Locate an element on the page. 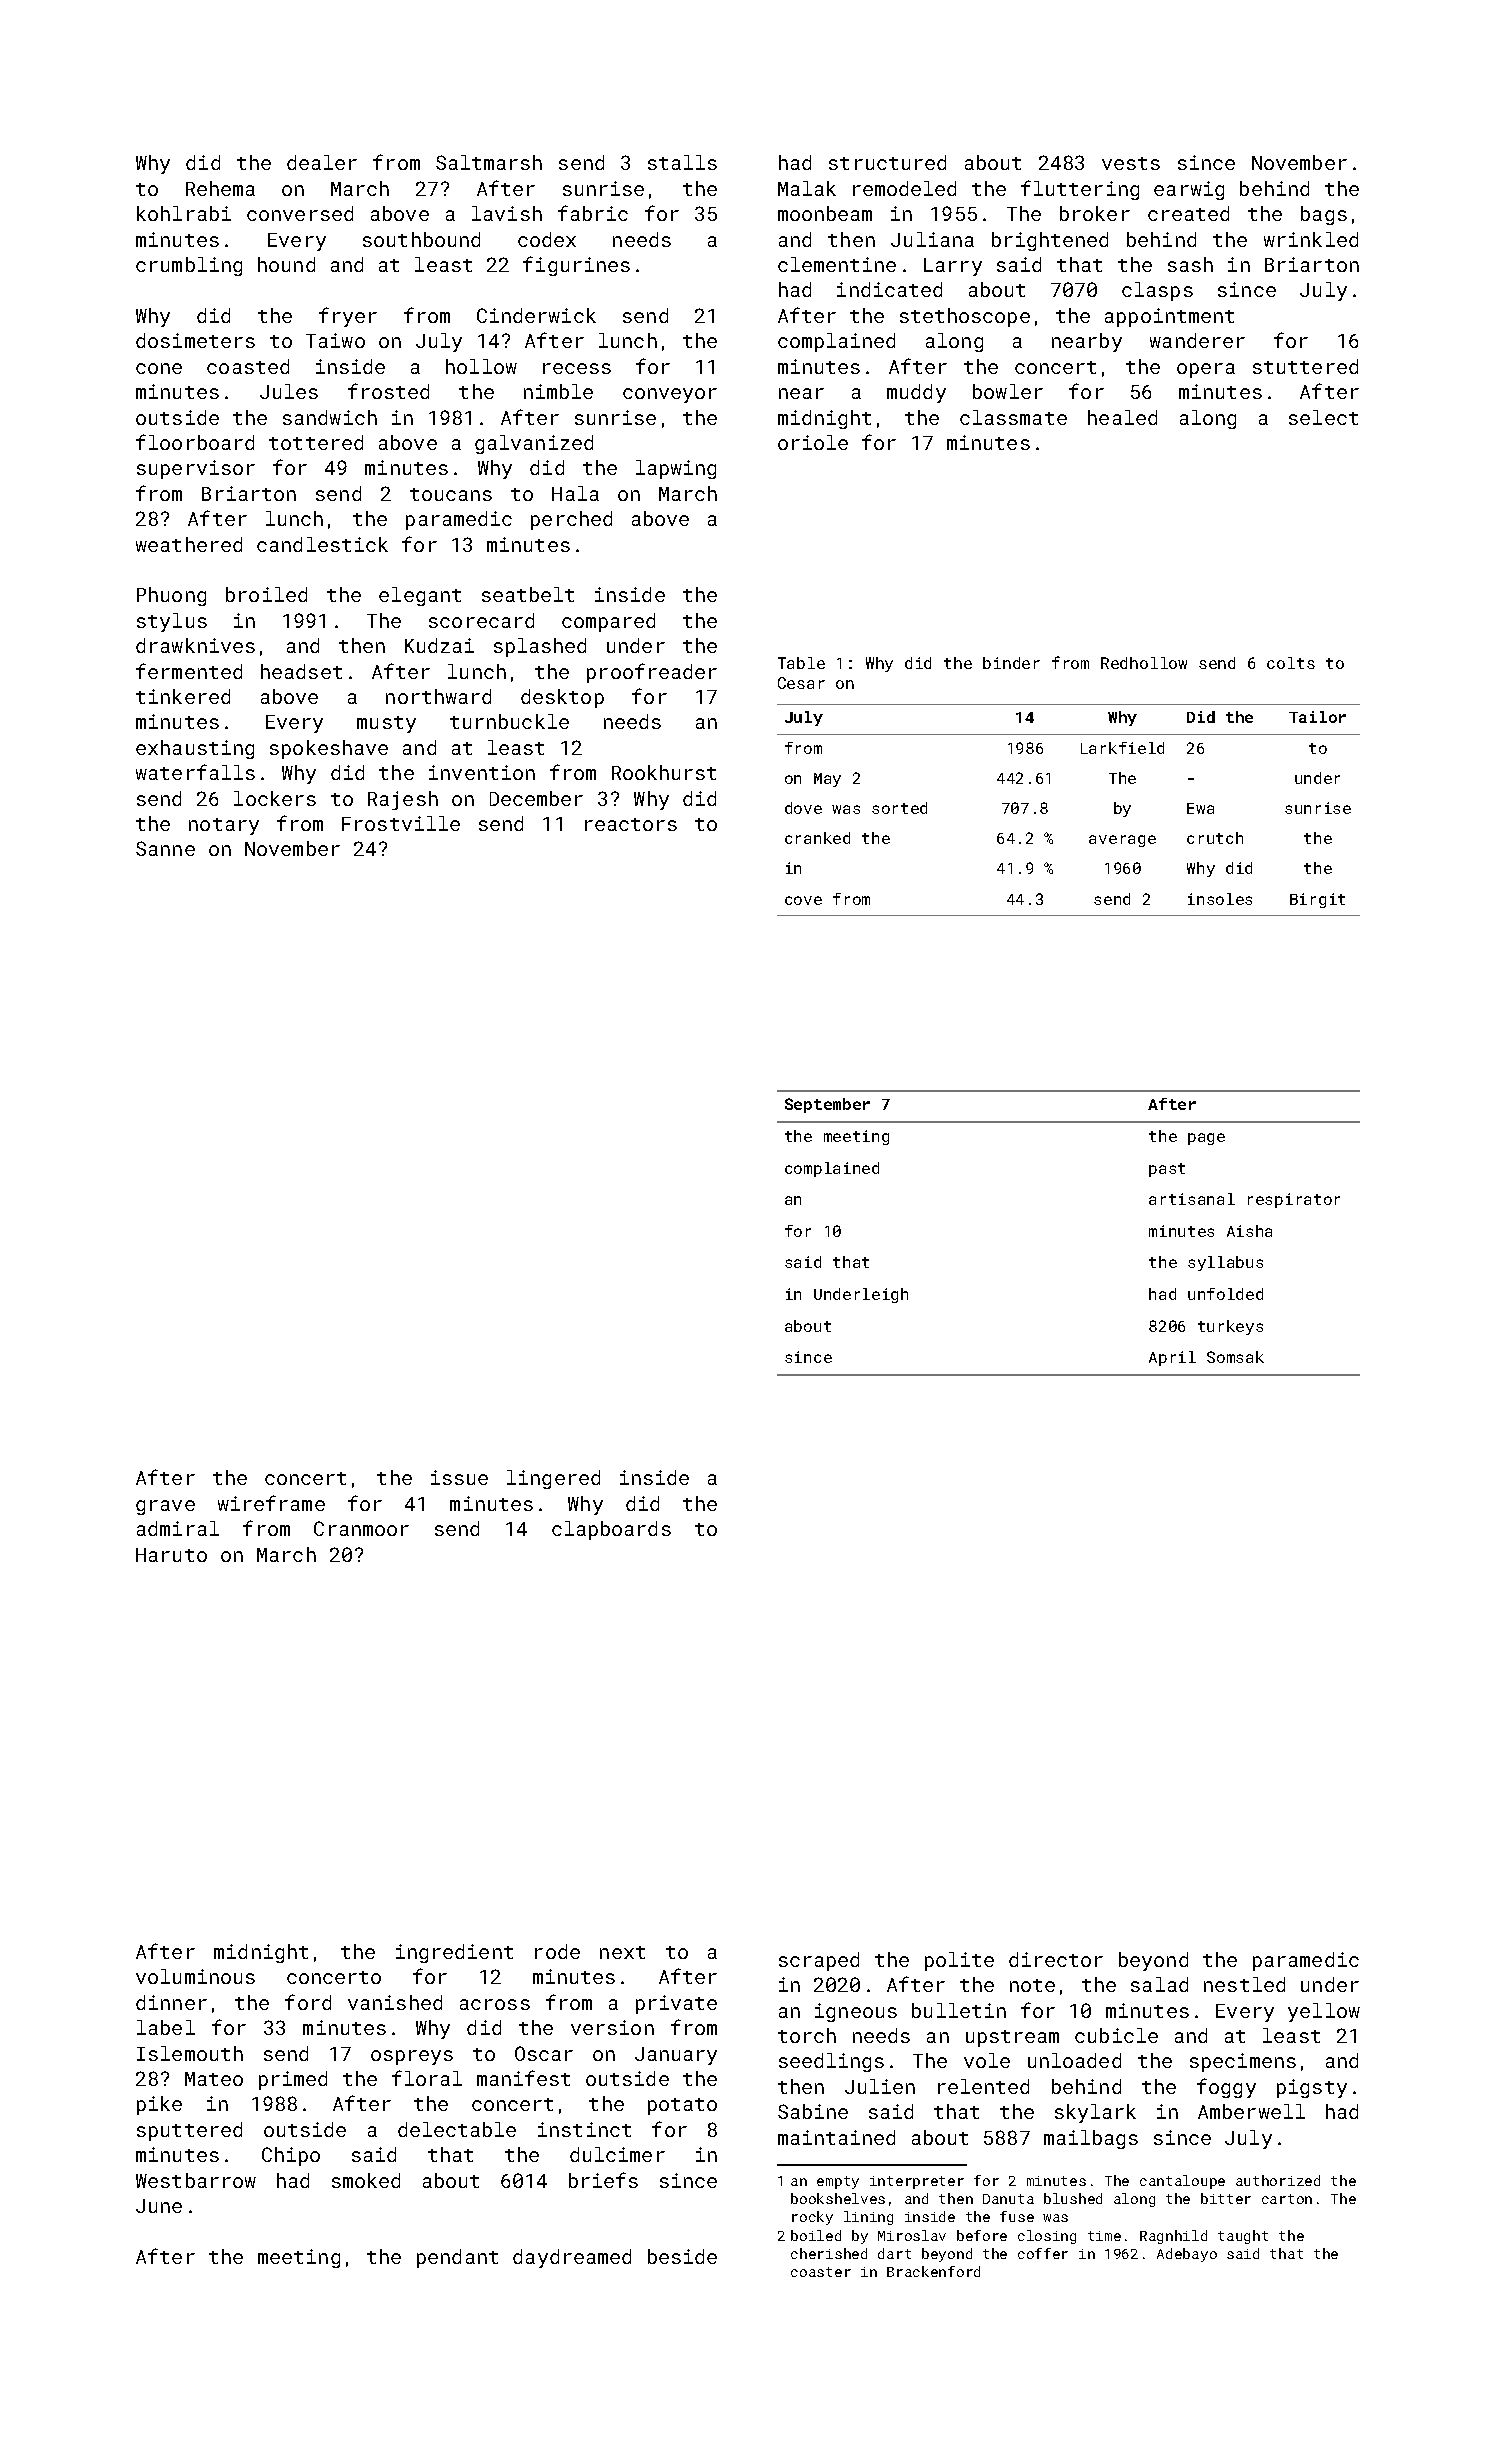 The width and height of the document is (1496, 2464). syllabus is located at coordinates (1225, 1263).
